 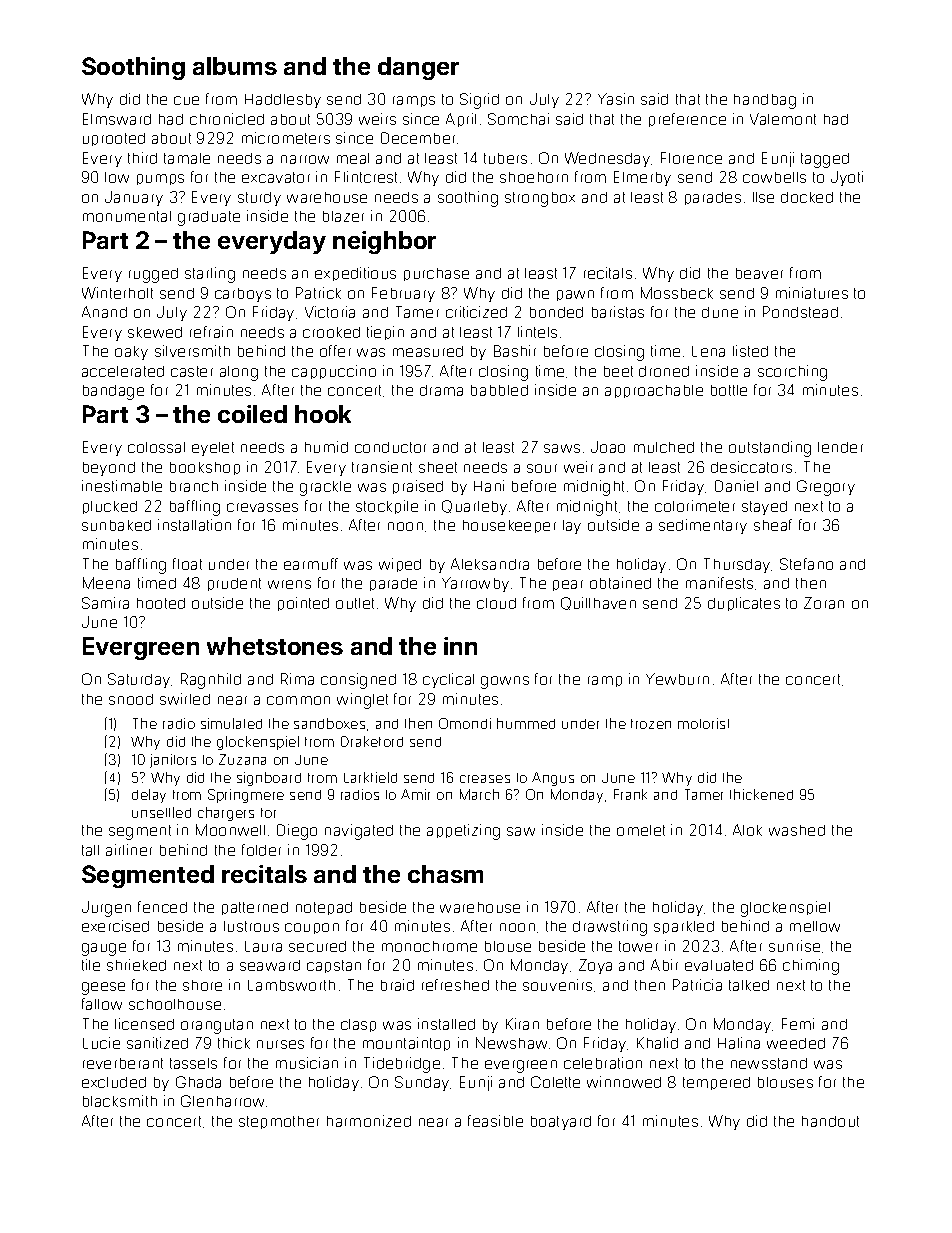 What do you see at coordinates (448, 680) in the screenshot?
I see `cyclical` at bounding box center [448, 680].
